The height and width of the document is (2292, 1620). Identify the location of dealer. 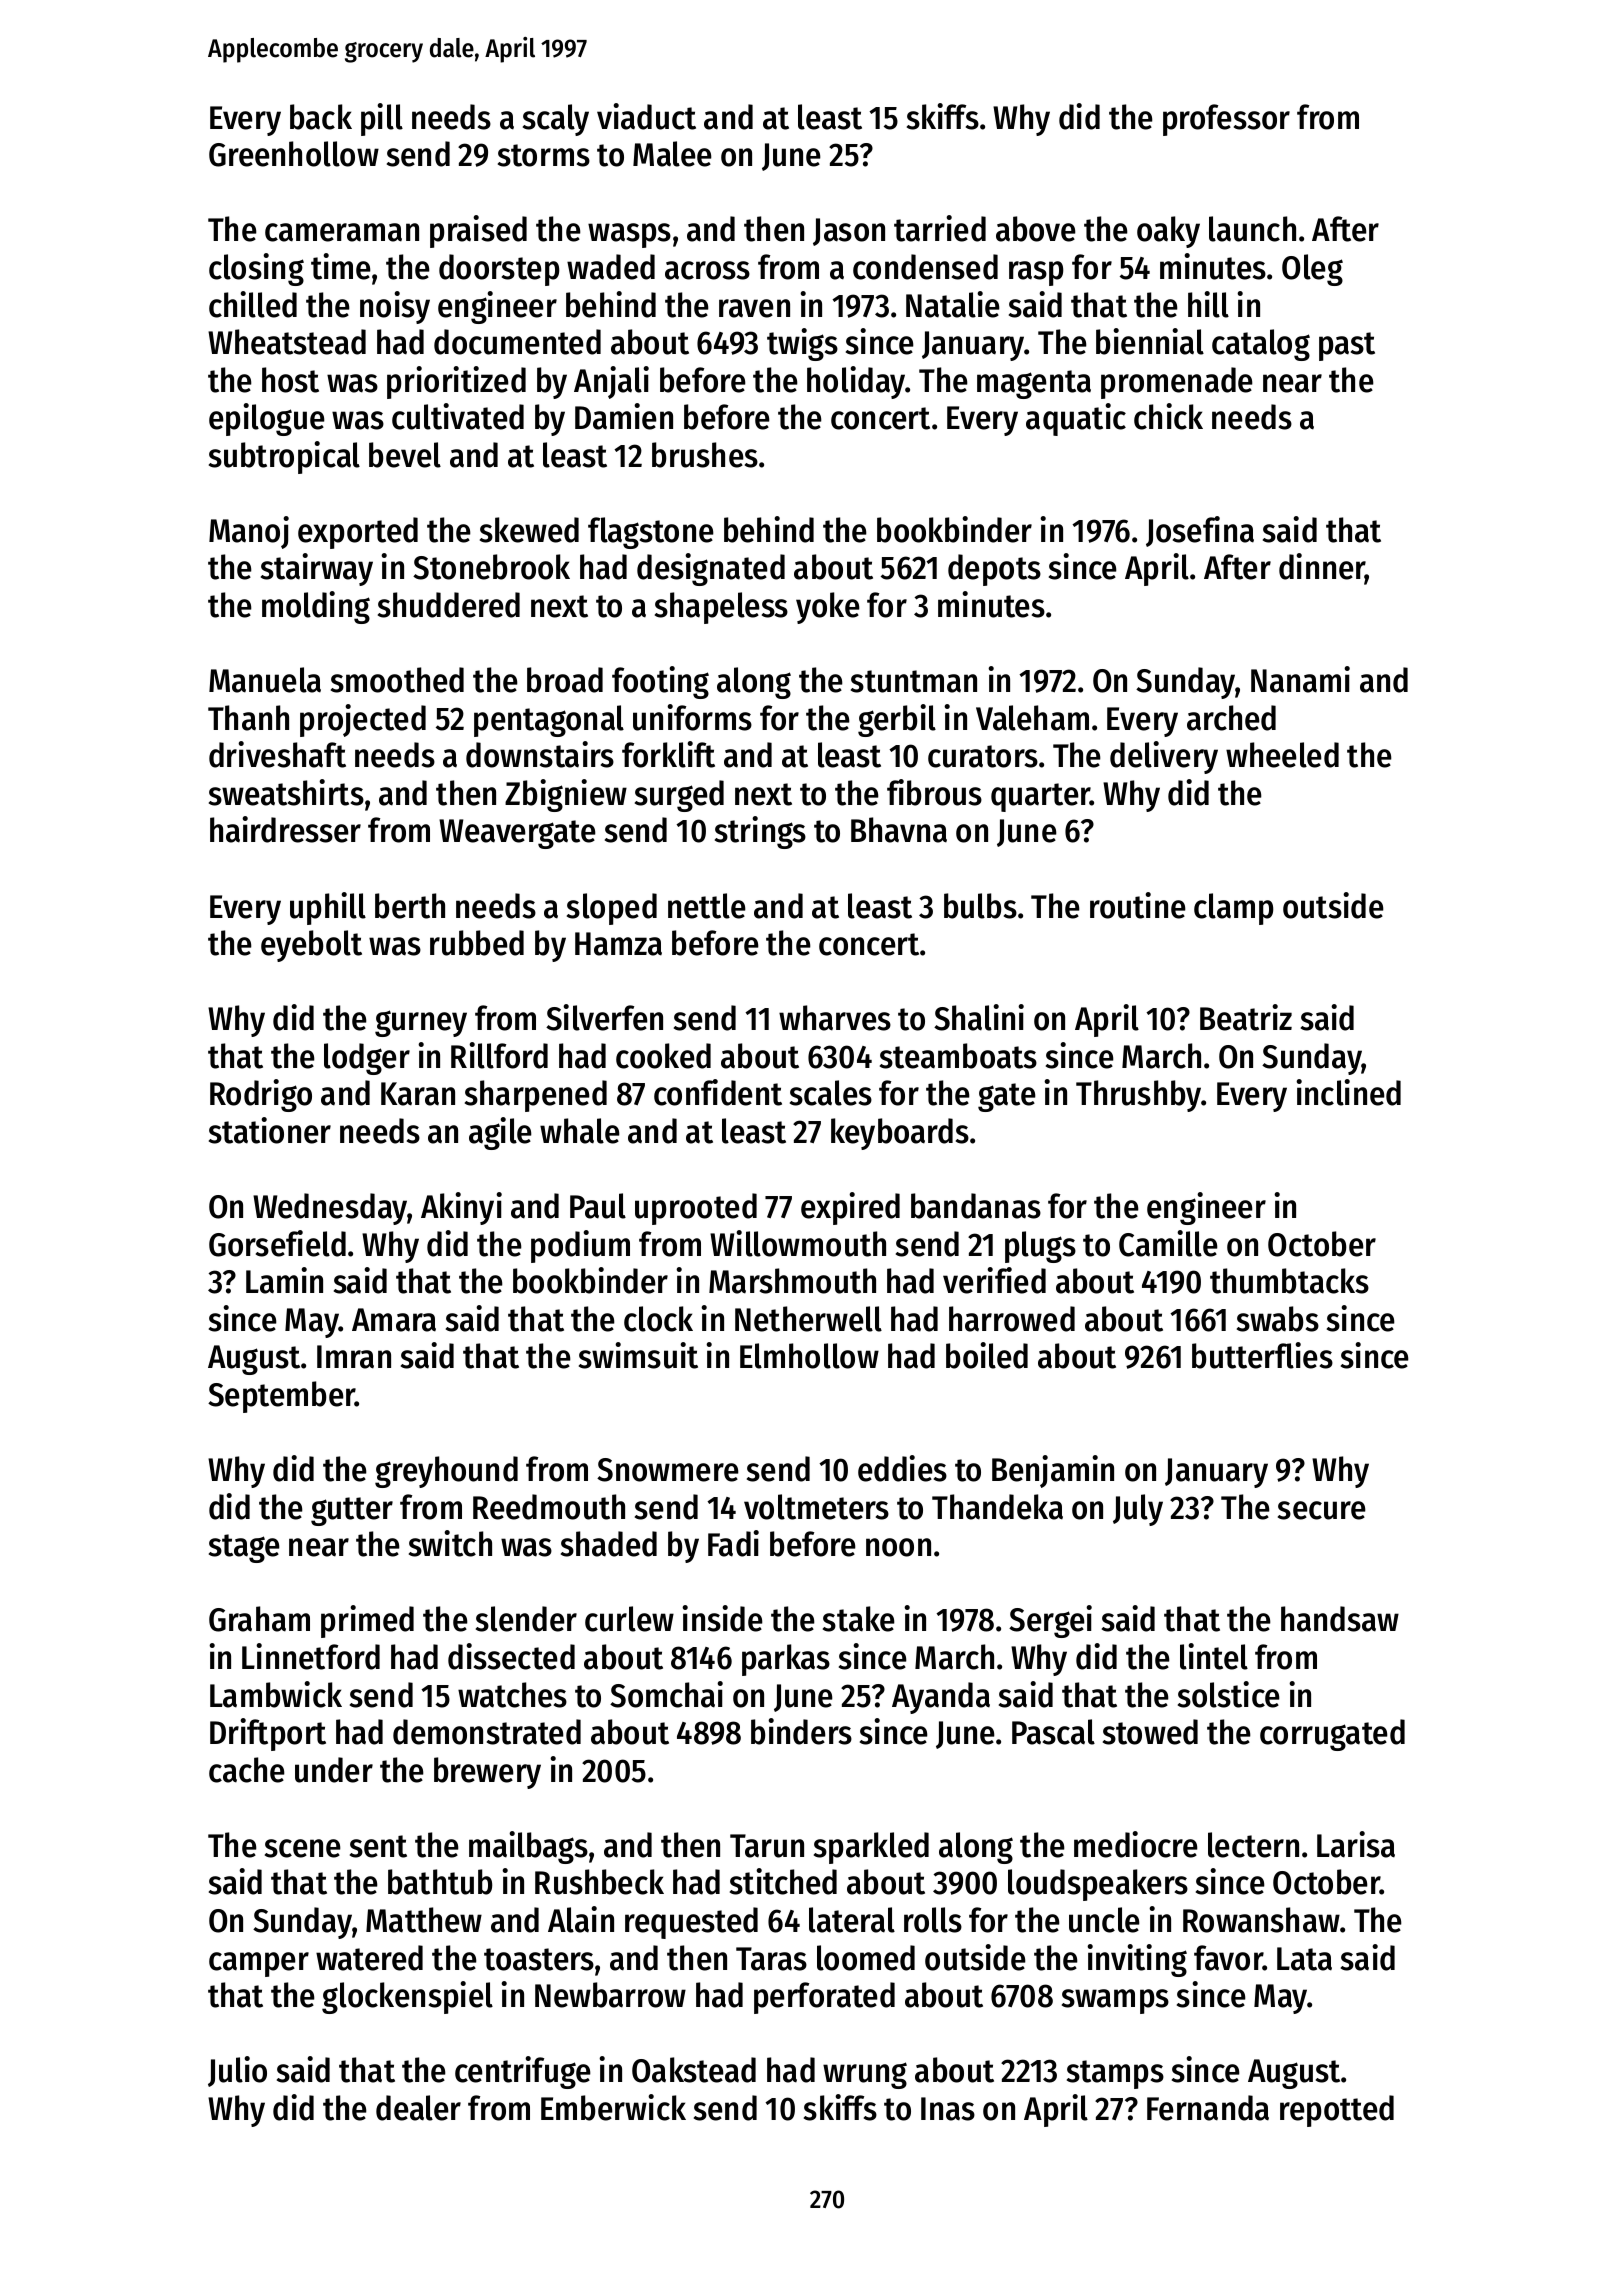
(418, 2108).
